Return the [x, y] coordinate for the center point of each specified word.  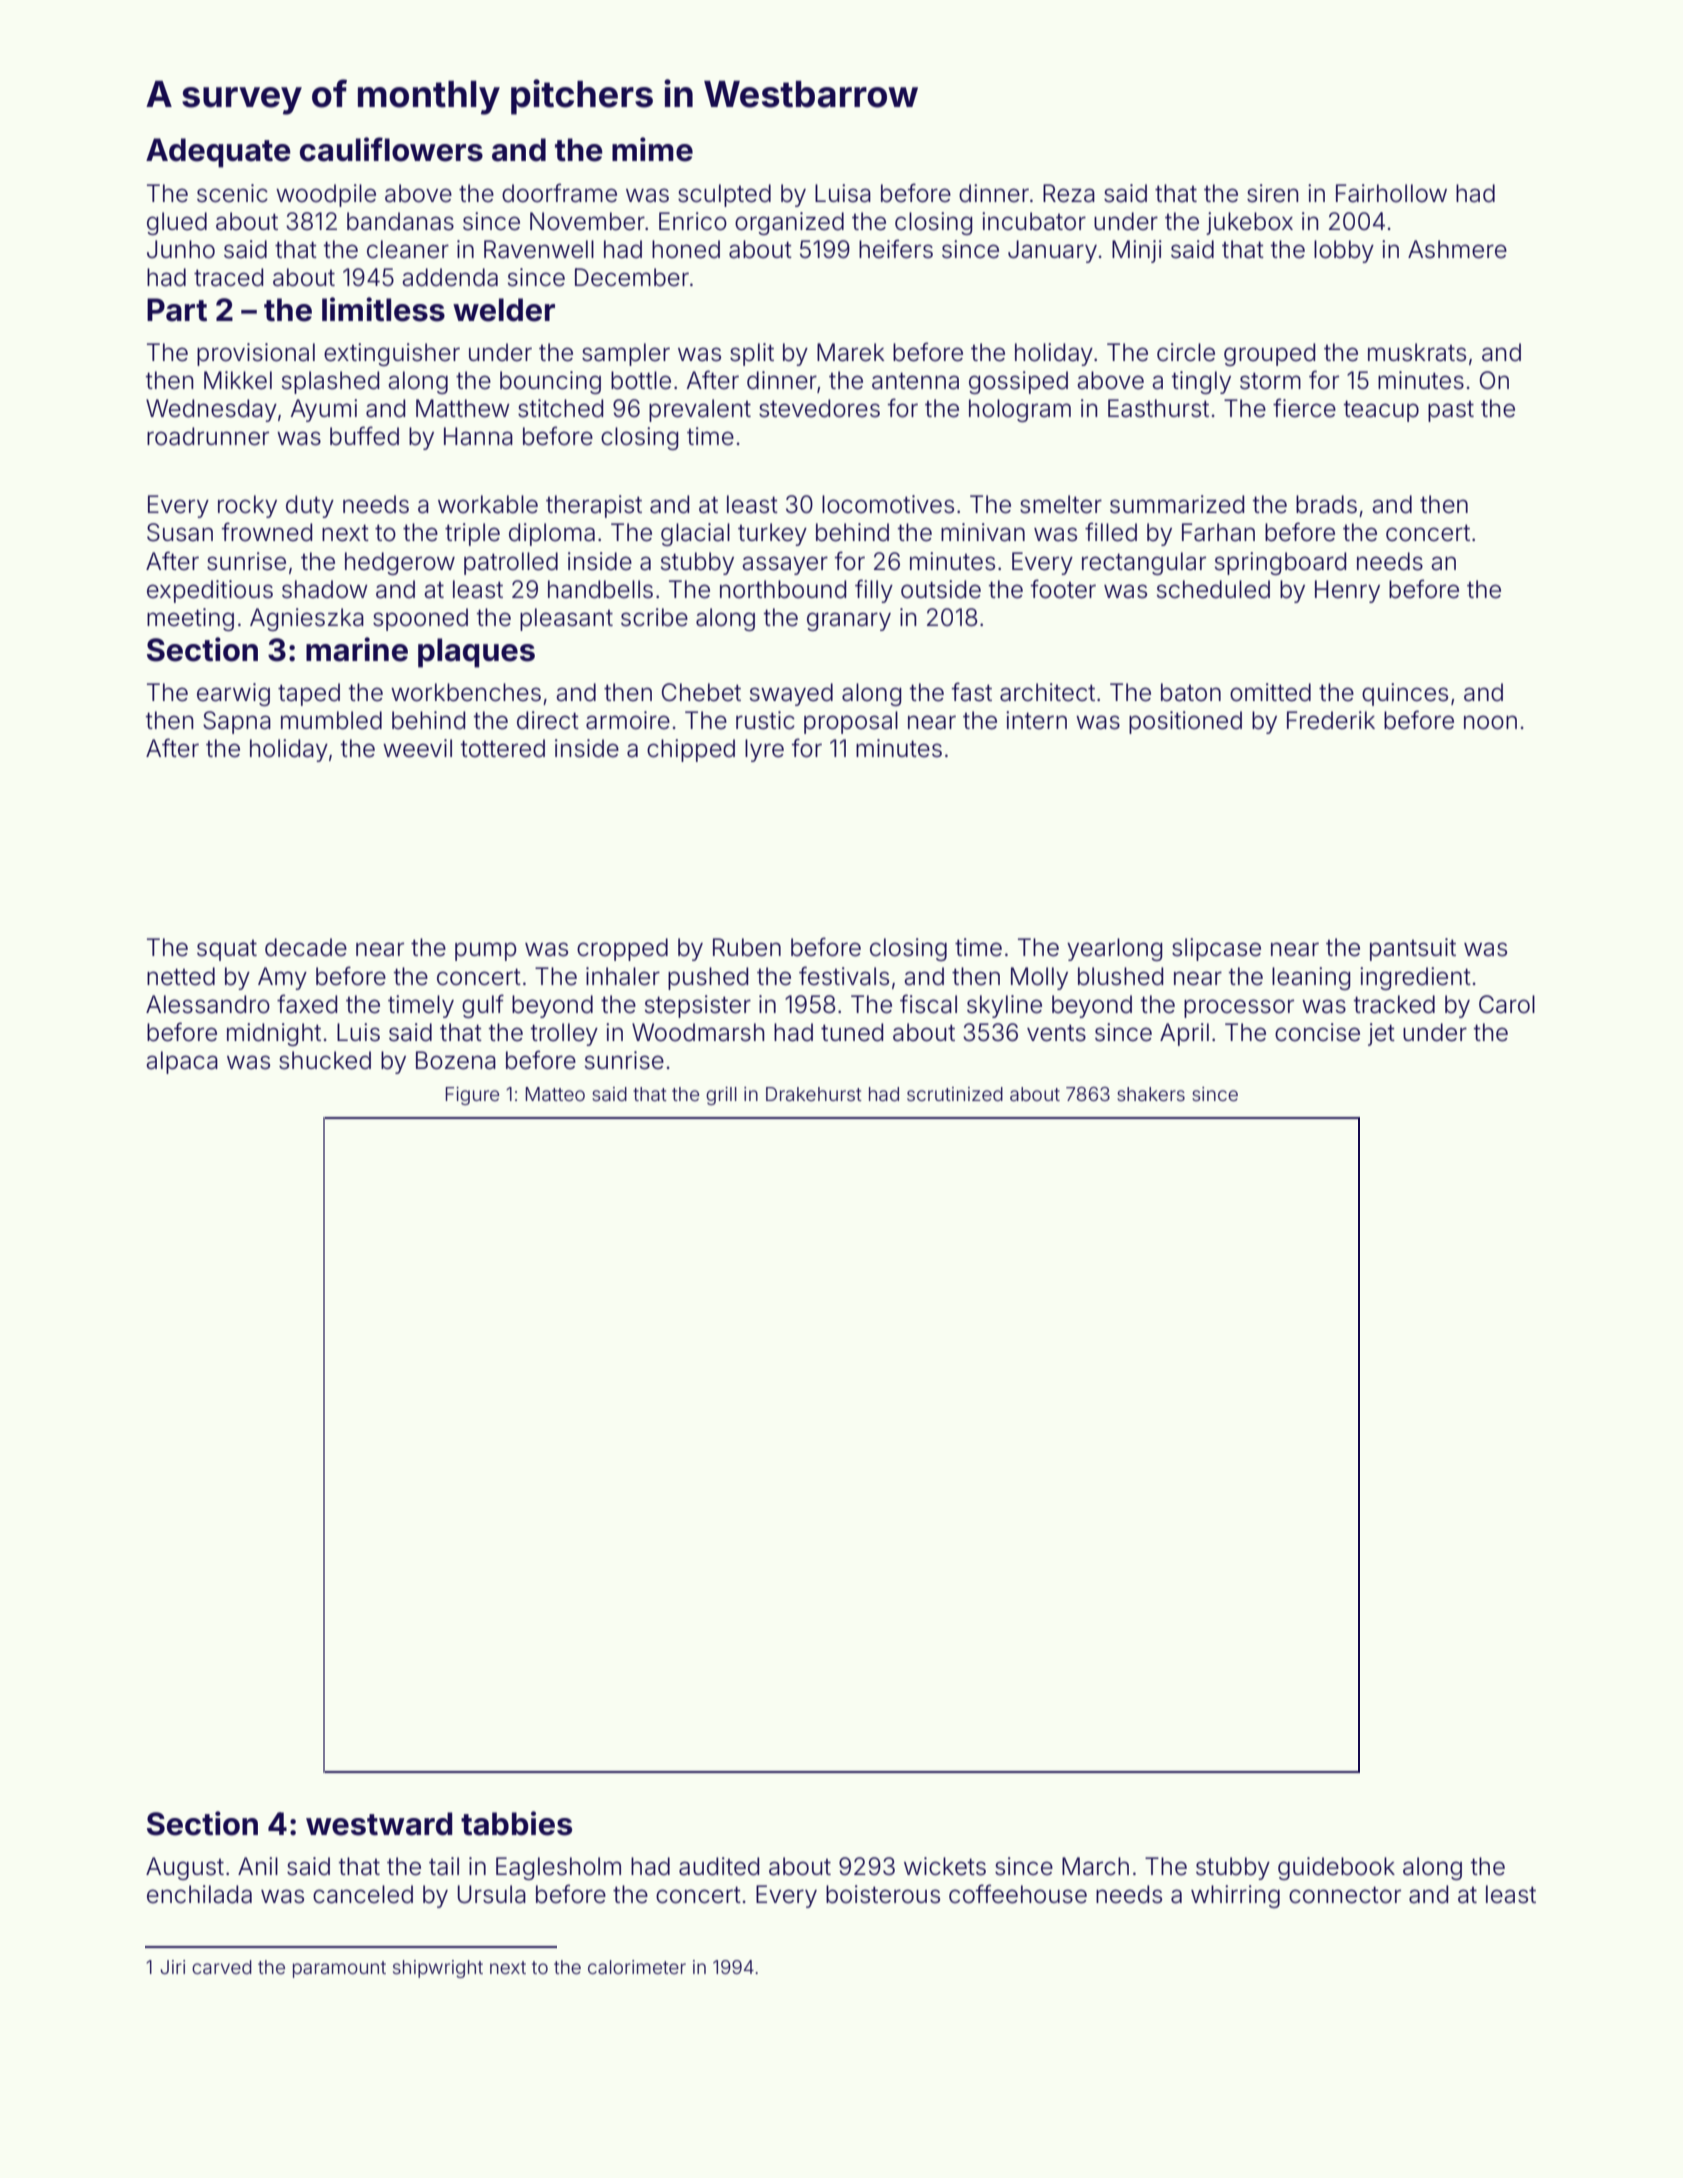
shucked [325, 1060]
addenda [450, 277]
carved [222, 1967]
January [1052, 251]
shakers [1151, 1094]
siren [1273, 193]
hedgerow [400, 563]
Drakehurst [814, 1094]
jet [1381, 1034]
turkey [772, 534]
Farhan [1218, 532]
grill [721, 1096]
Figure [472, 1096]
